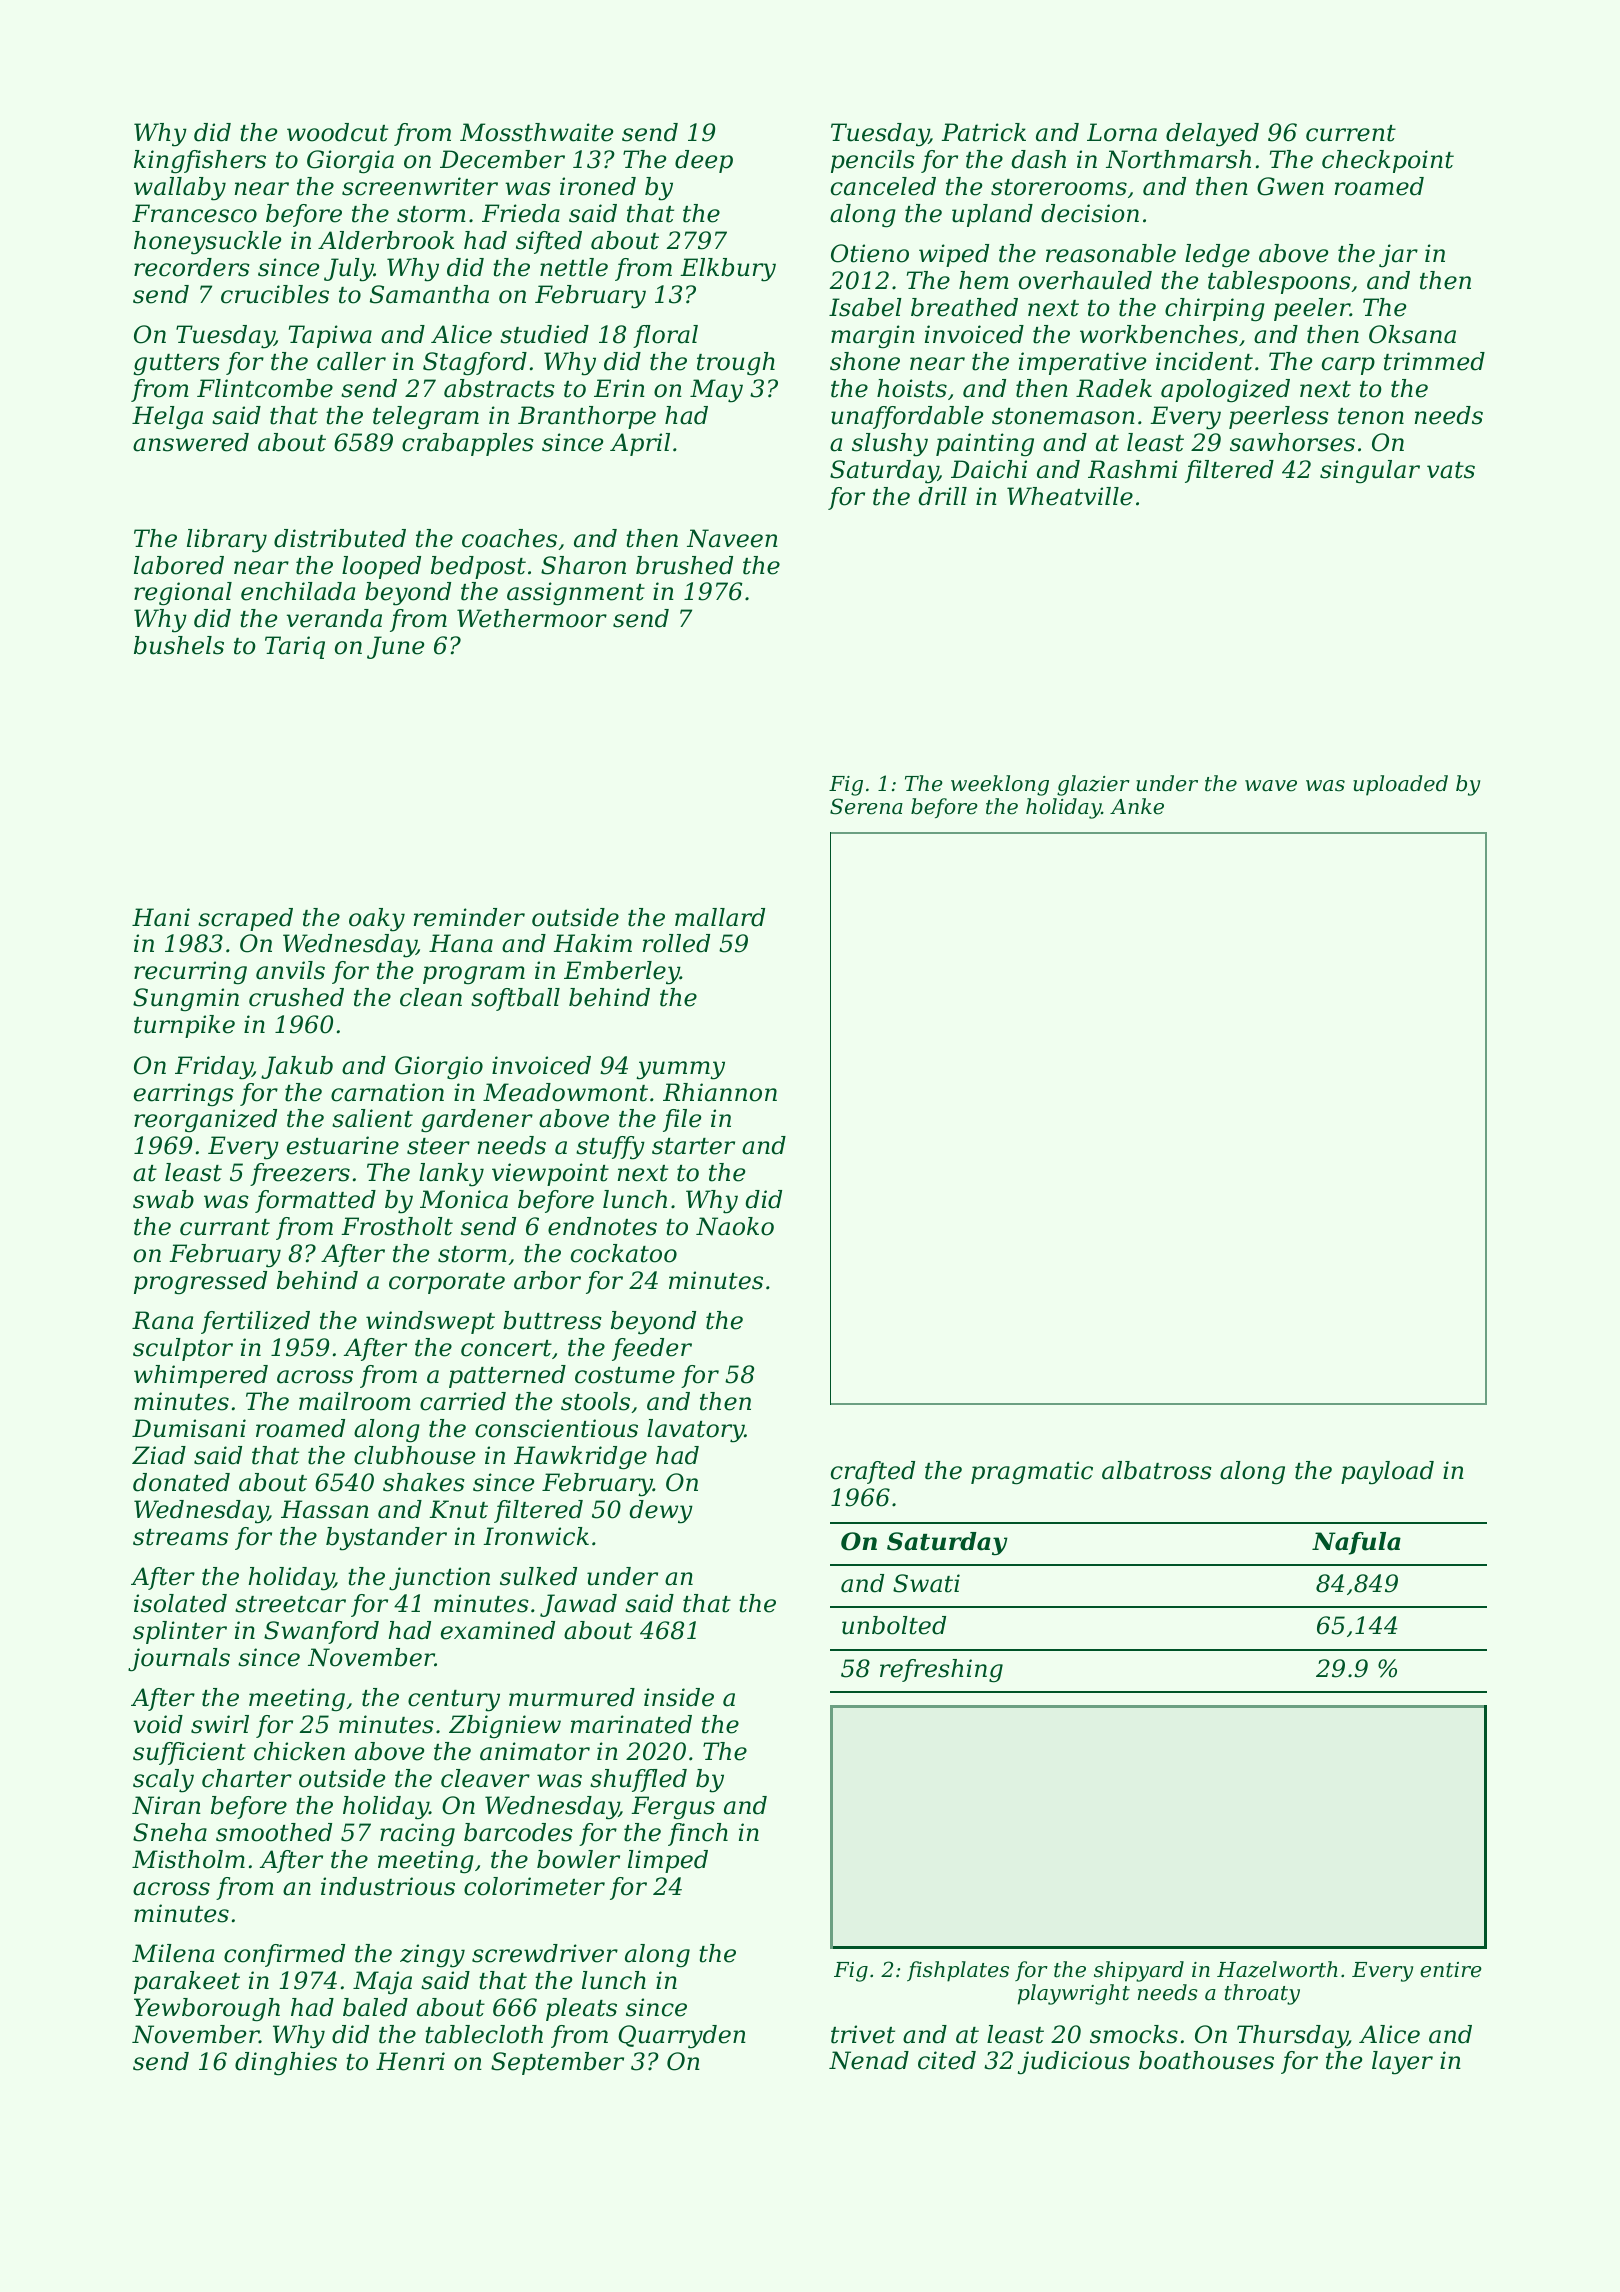 This screenshot has width=1620, height=2292. I want to click on Anke, so click(1137, 806).
